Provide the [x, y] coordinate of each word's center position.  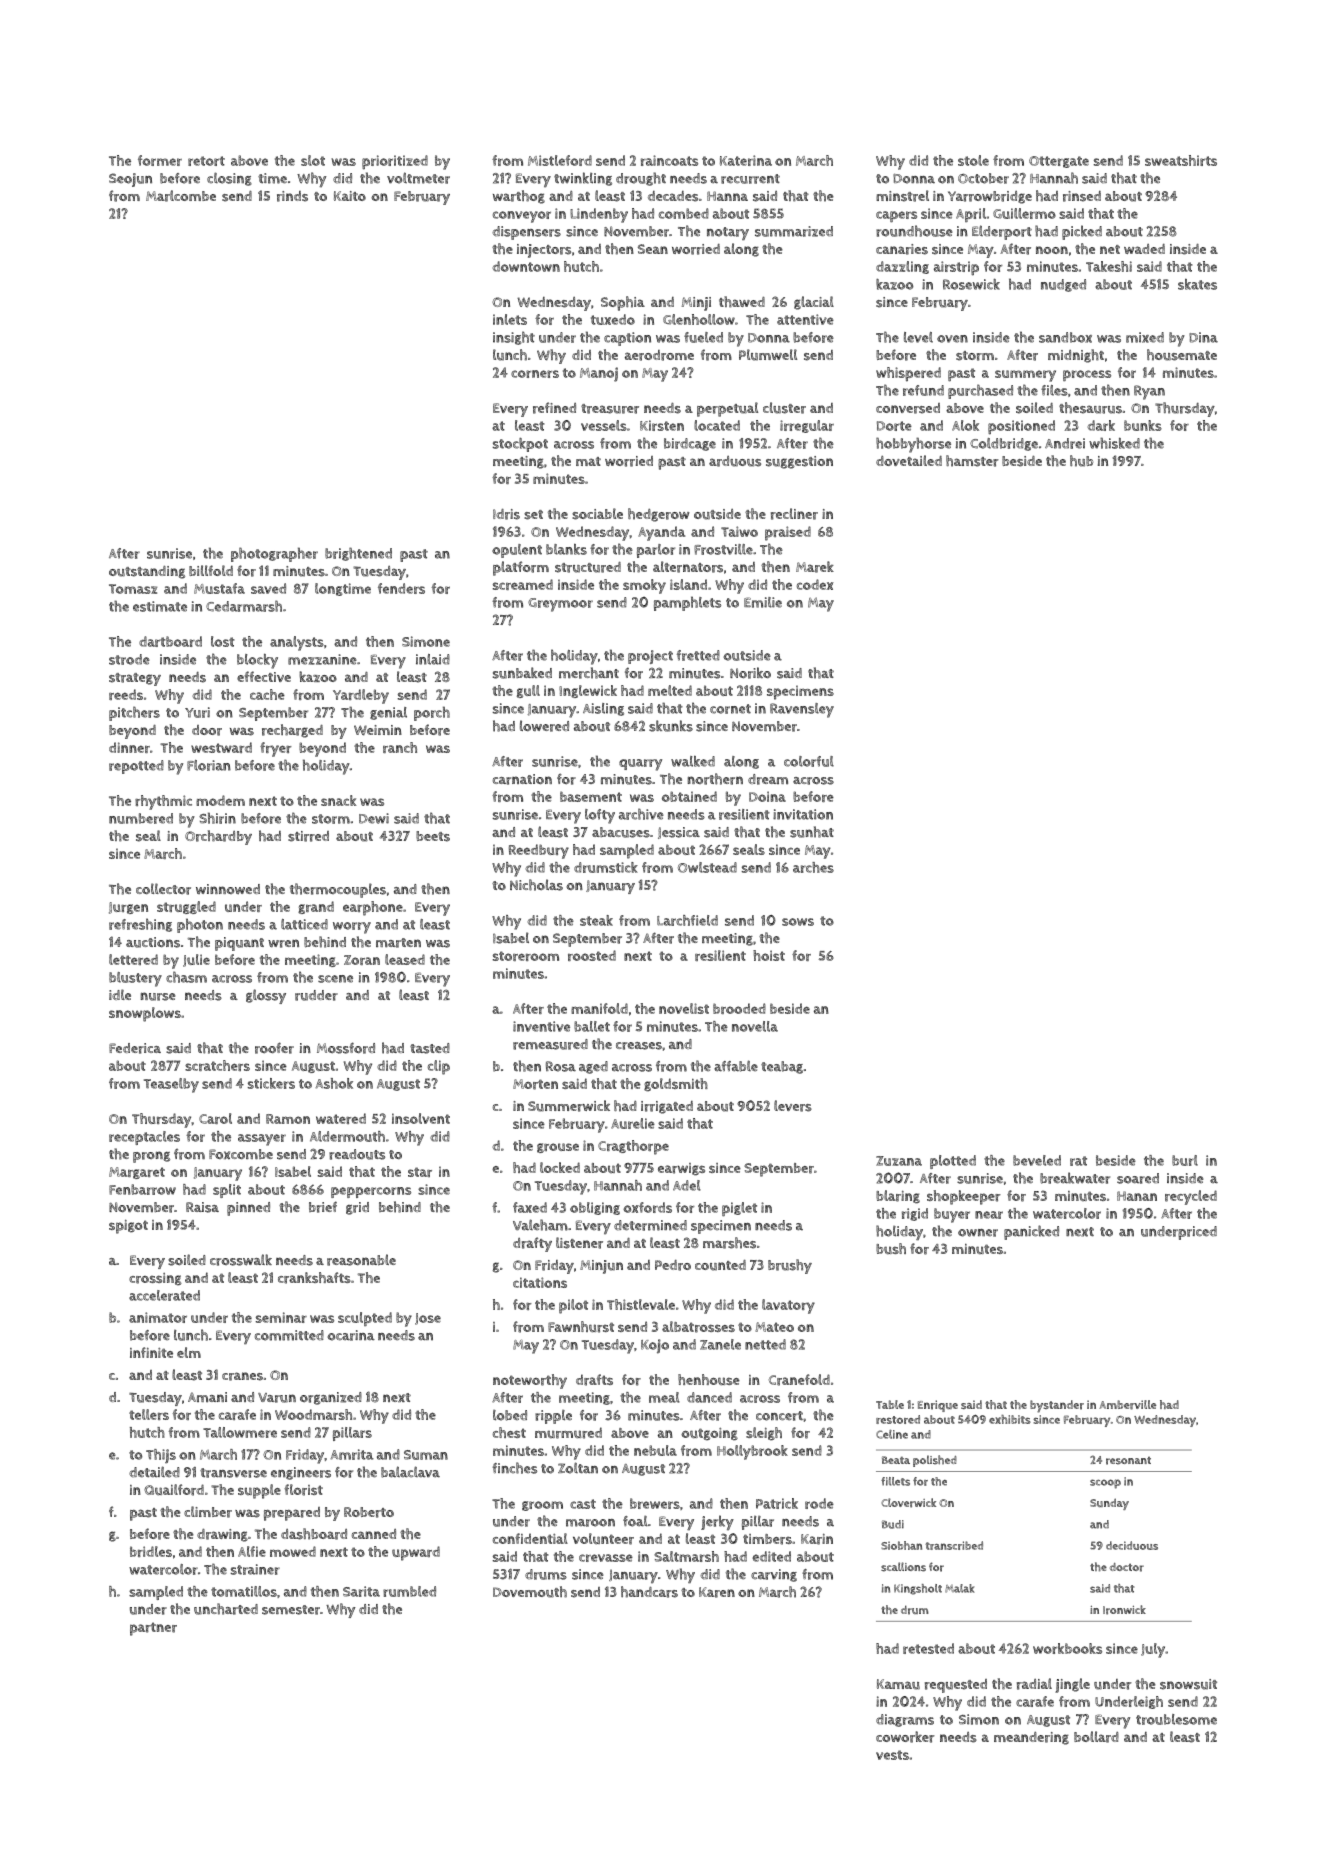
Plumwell [768, 355]
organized [331, 1398]
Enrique [938, 1406]
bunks [1143, 425]
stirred [308, 836]
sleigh [764, 1434]
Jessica [679, 833]
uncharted [226, 1609]
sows [798, 922]
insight [514, 338]
